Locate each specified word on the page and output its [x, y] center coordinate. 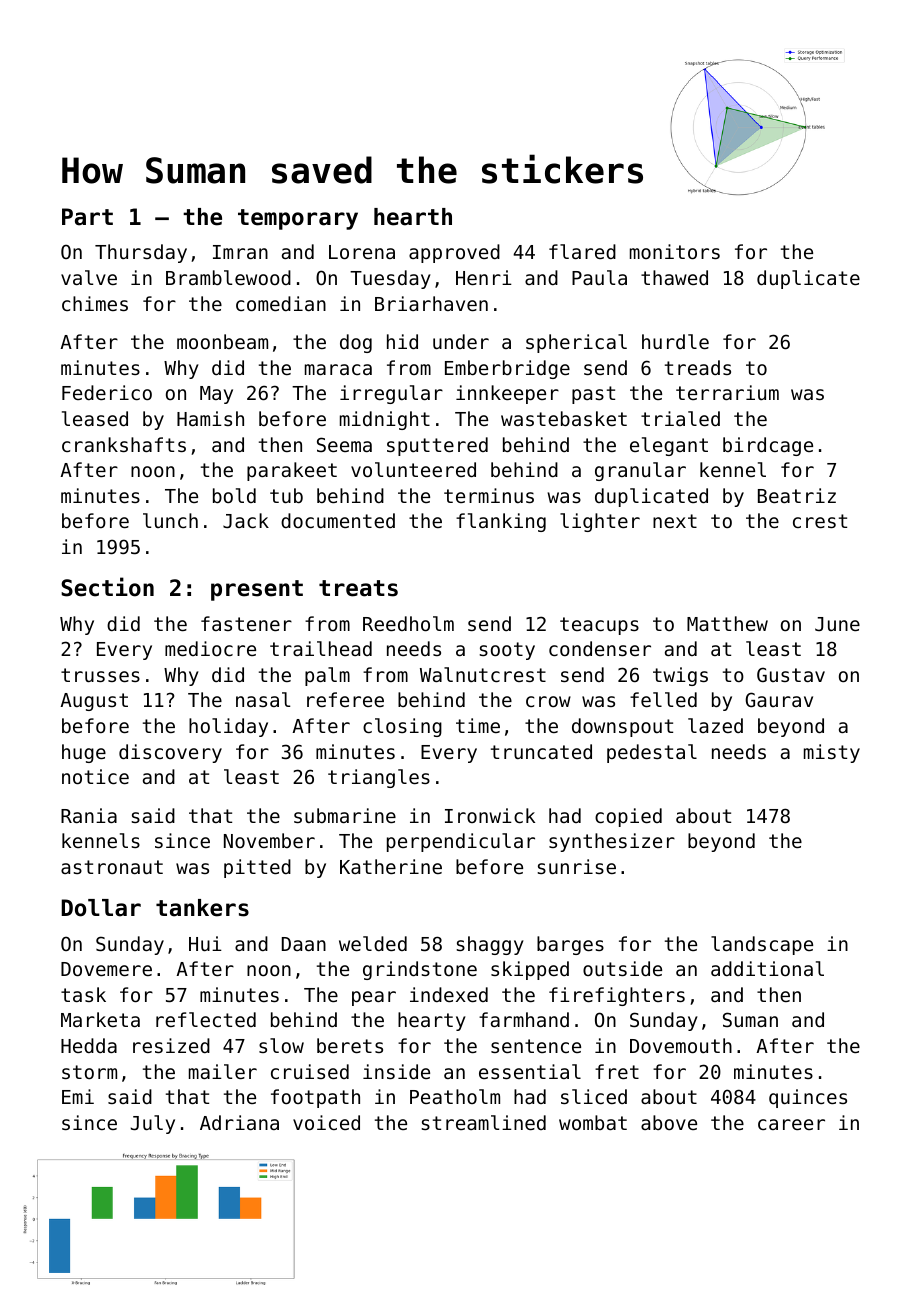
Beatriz [797, 495]
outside [622, 968]
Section [107, 587]
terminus [489, 495]
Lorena [362, 252]
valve [89, 277]
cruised [310, 1071]
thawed [674, 277]
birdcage [768, 446]
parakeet [292, 471]
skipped [530, 970]
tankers [202, 908]
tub [286, 495]
